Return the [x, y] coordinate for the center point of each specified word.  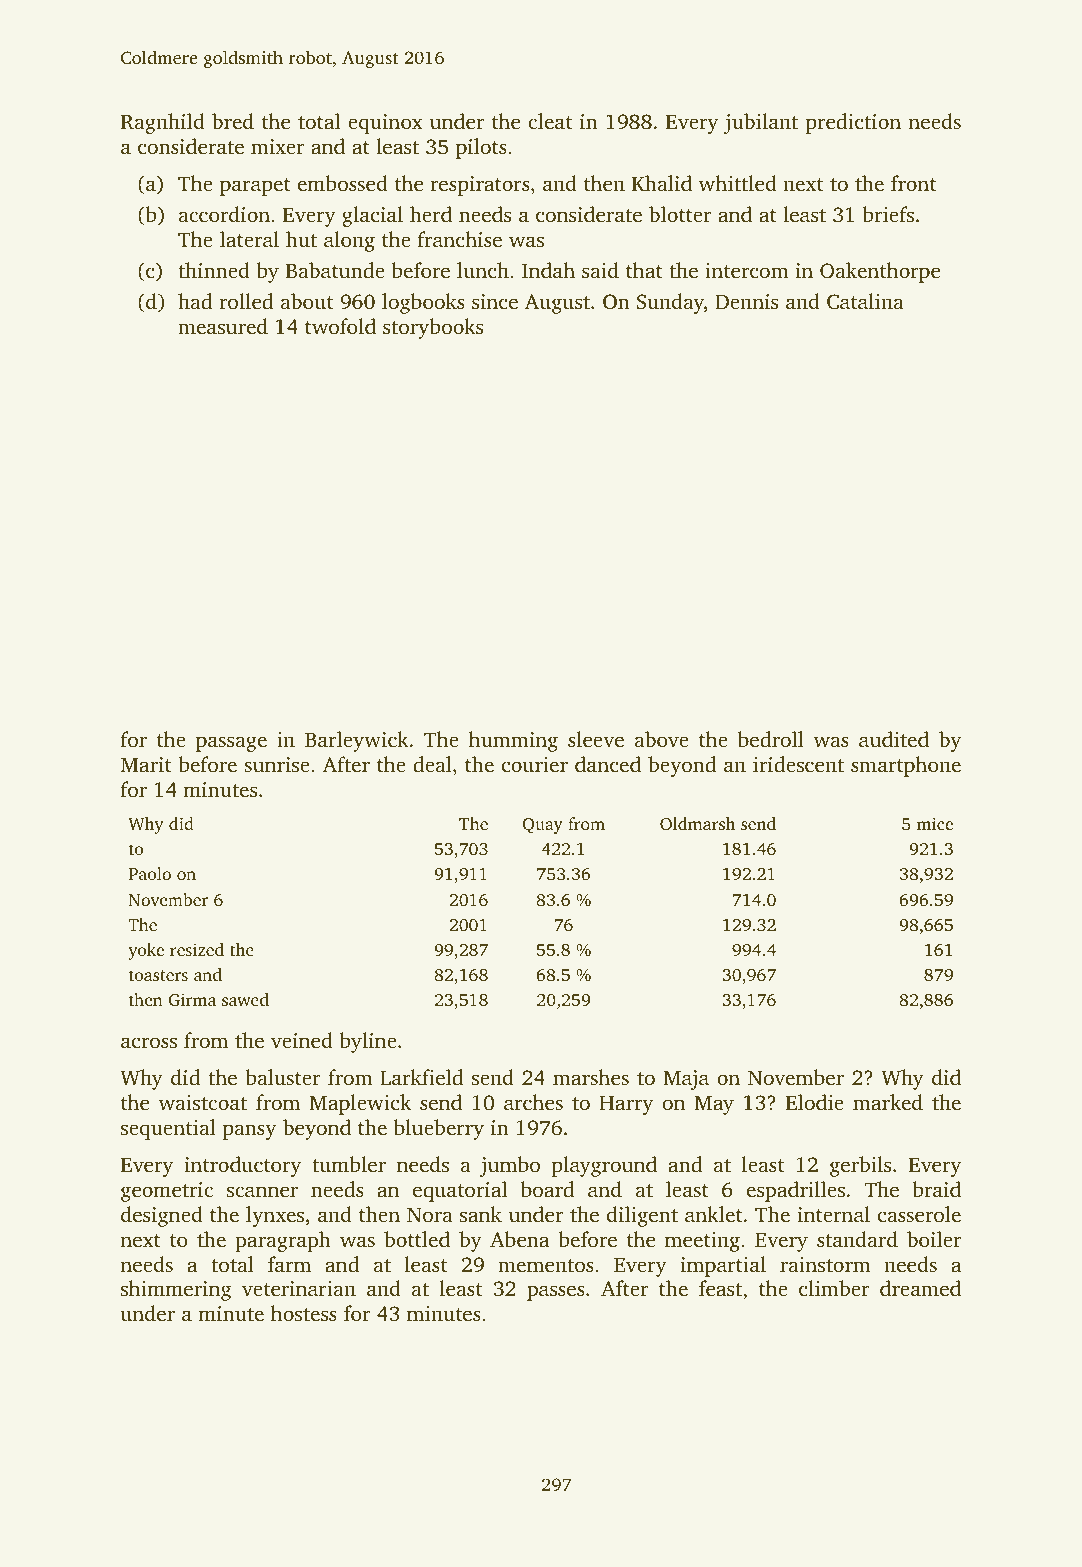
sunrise [277, 764]
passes [556, 1293]
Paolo [150, 873]
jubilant [761, 123]
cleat [550, 121]
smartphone [906, 766]
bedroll [771, 739]
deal [432, 764]
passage [231, 744]
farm [289, 1264]
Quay [542, 826]
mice [935, 823]
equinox [385, 124]
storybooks [433, 328]
